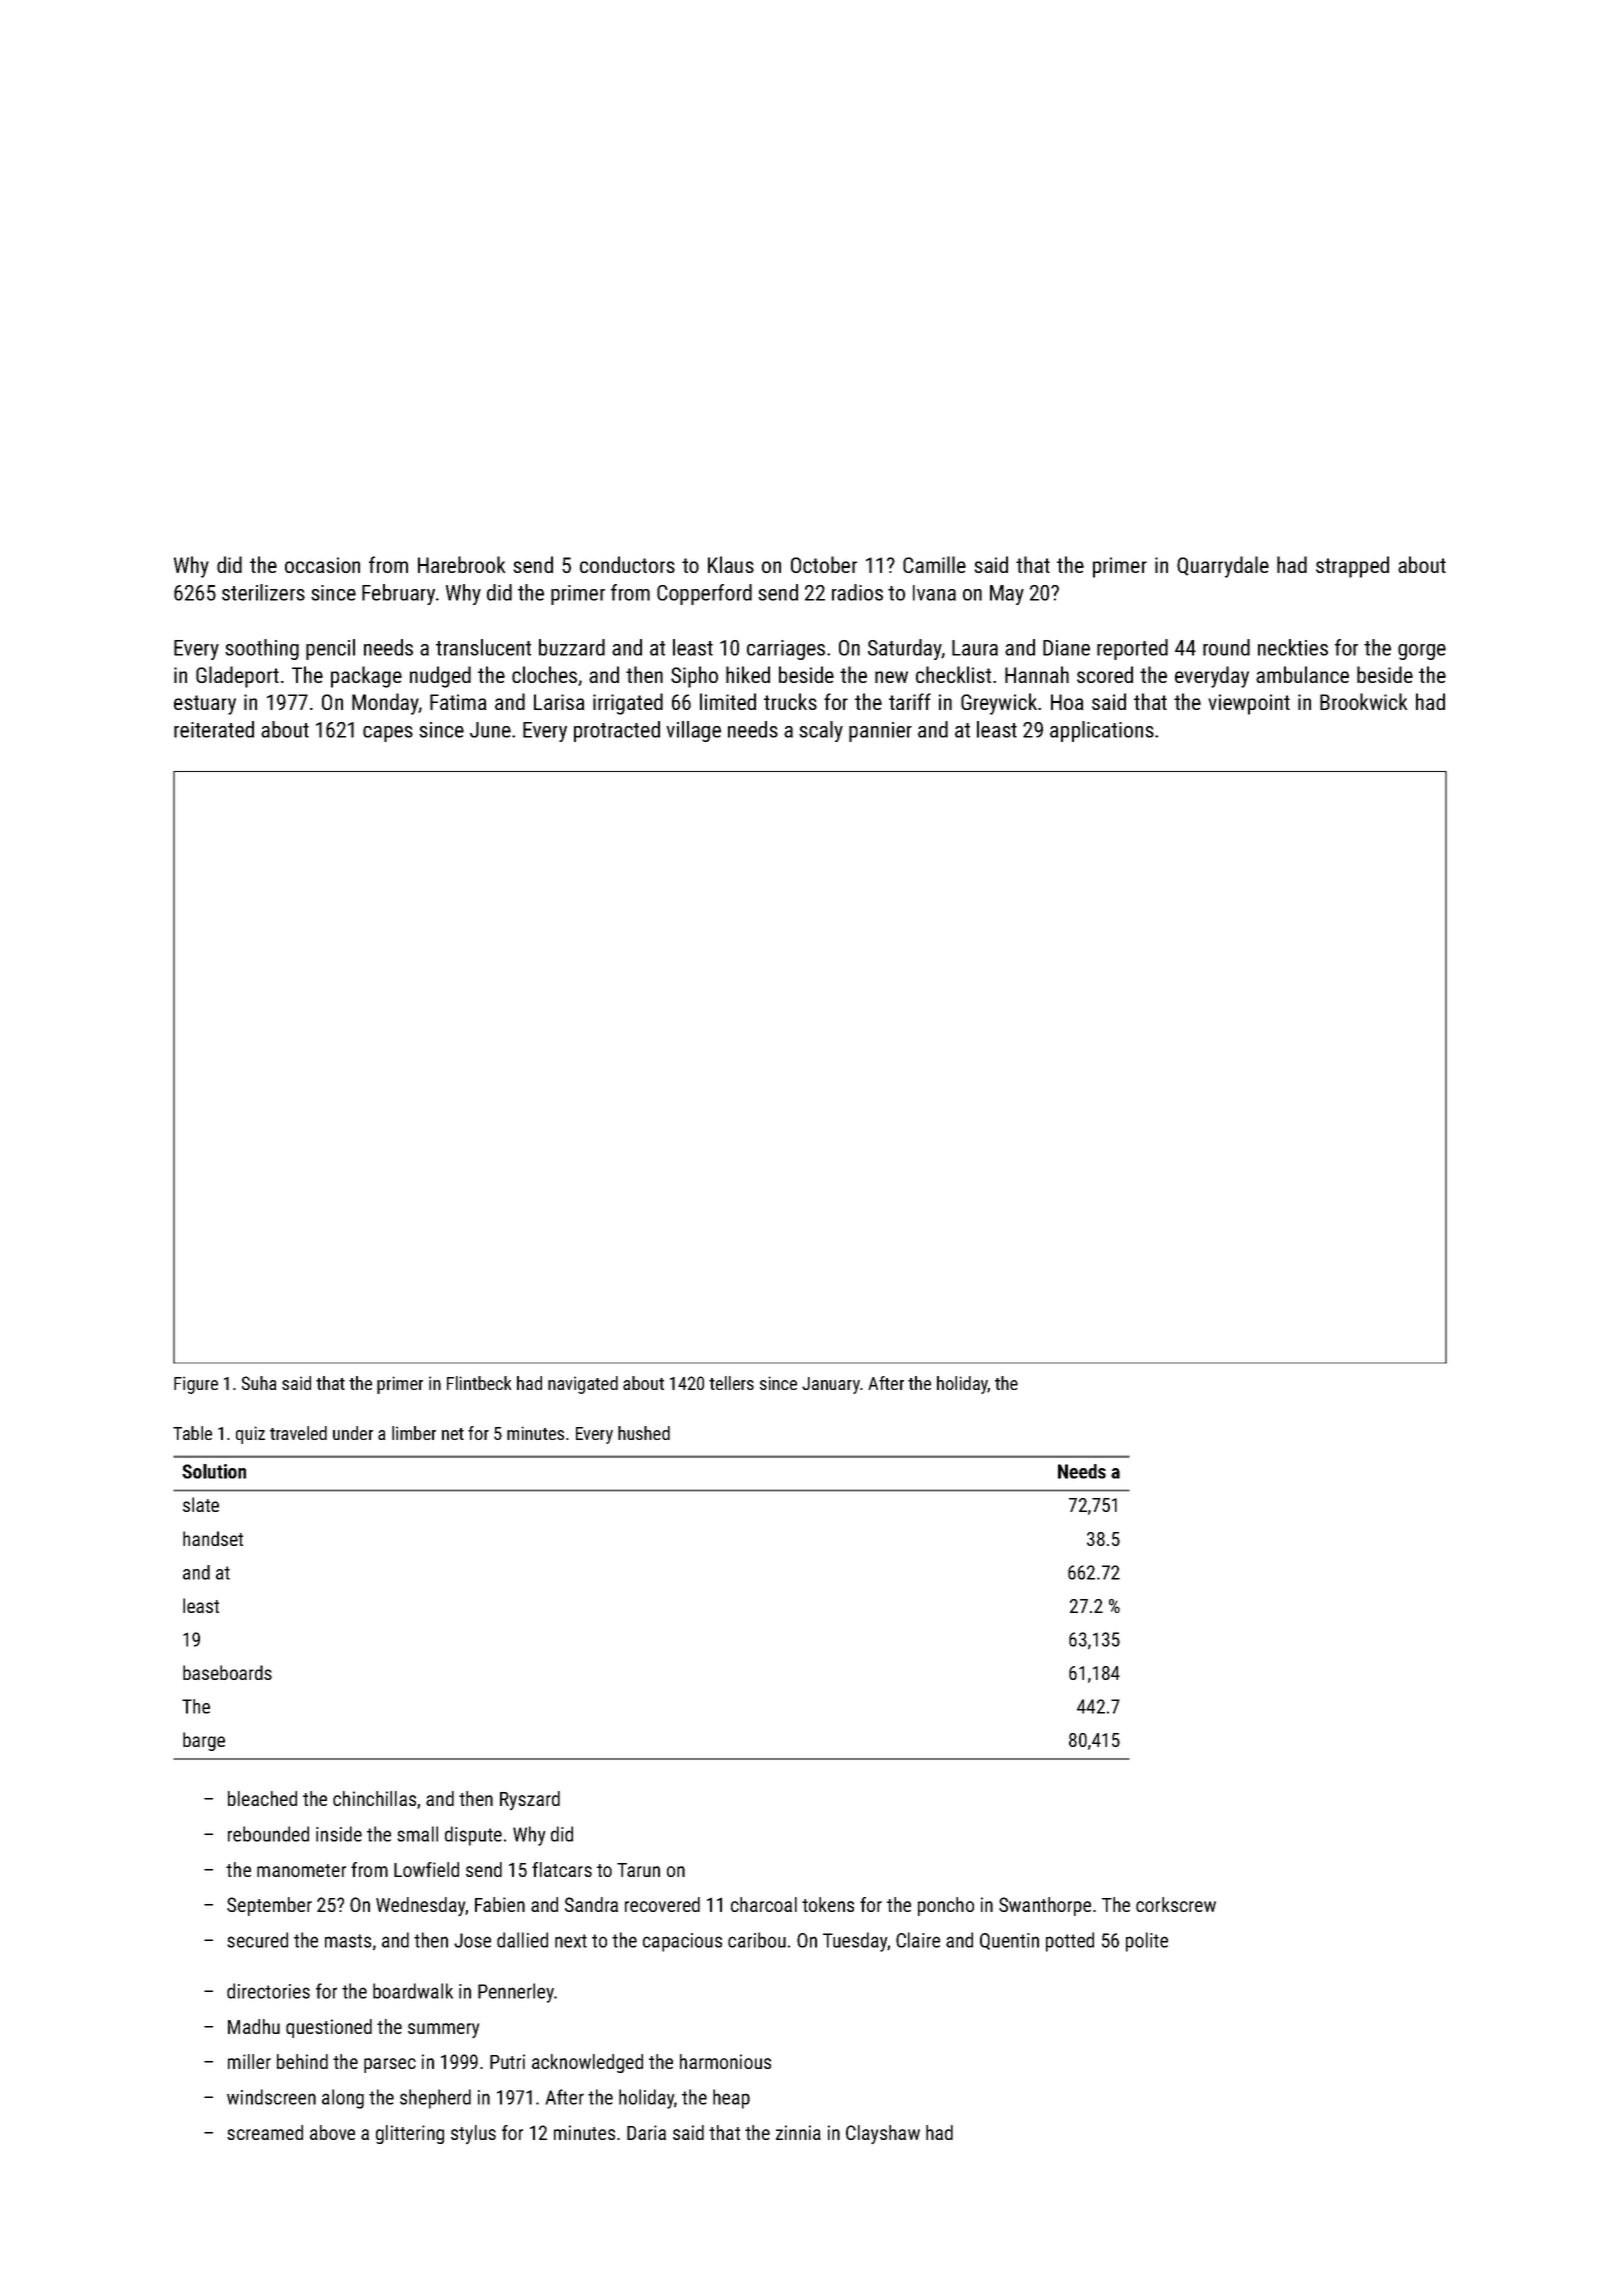 This page has height=2292, width=1620. I want to click on applications, so click(1102, 731).
